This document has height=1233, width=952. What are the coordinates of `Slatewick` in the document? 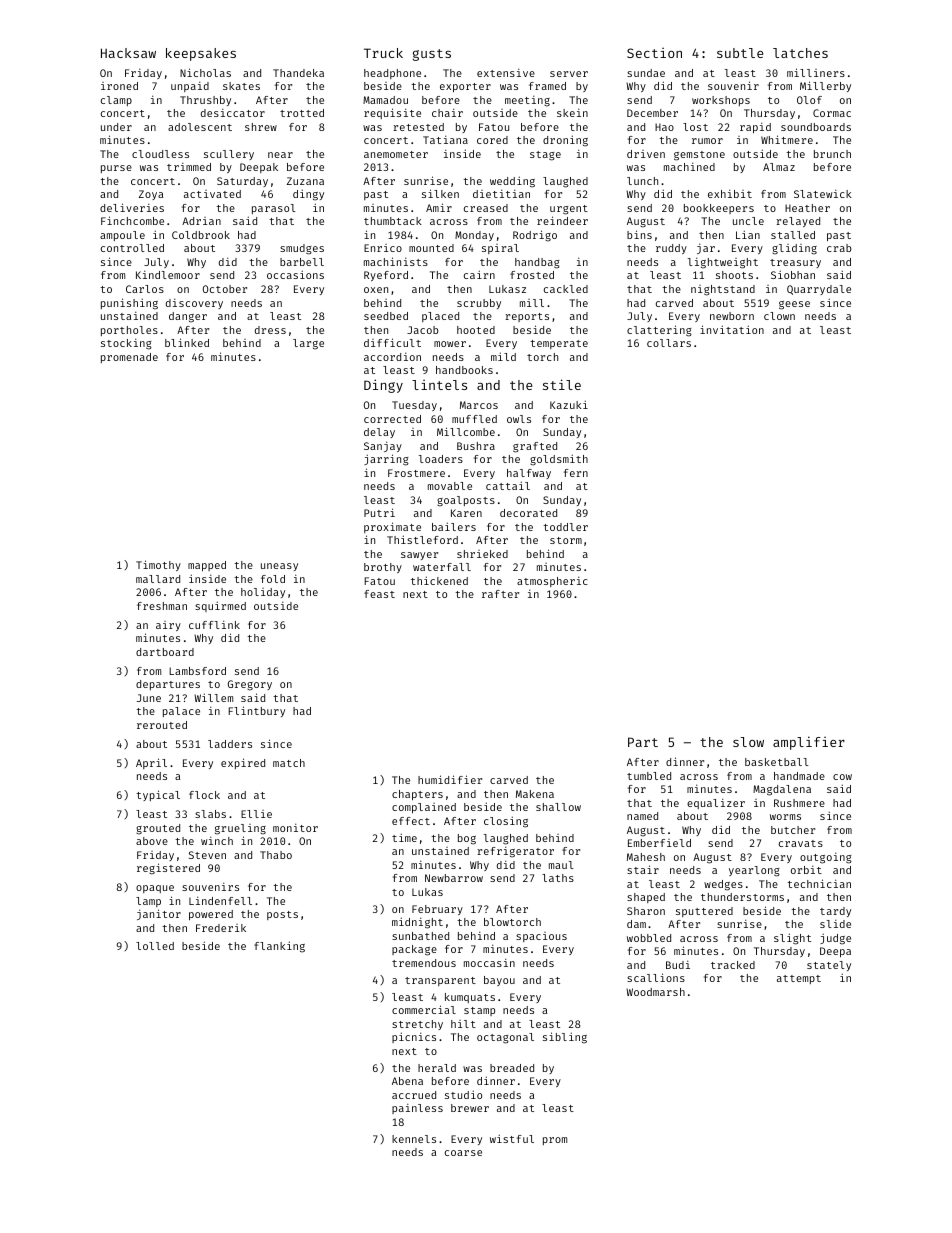 It's located at (823, 193).
